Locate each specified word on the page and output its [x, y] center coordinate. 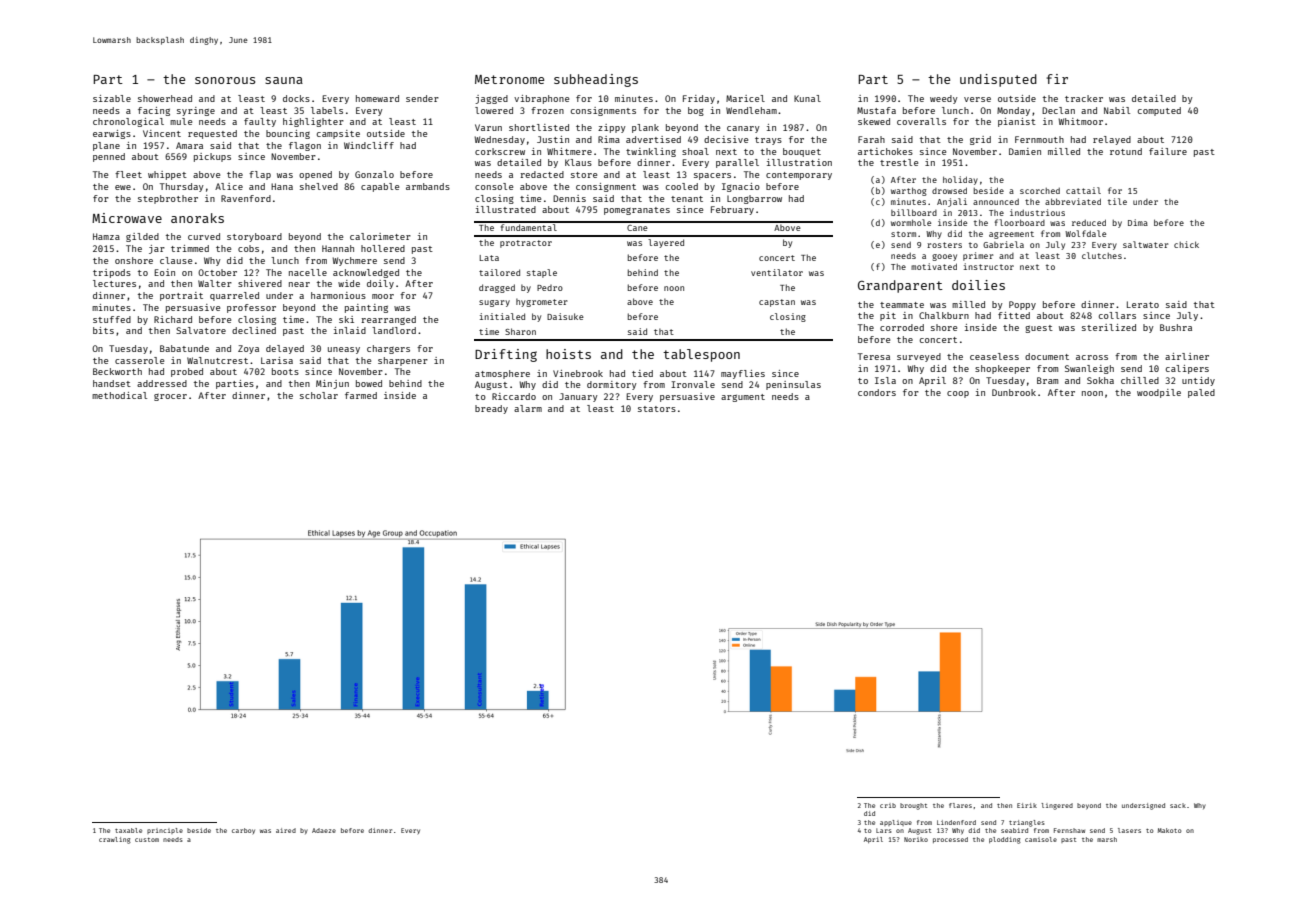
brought [913, 806]
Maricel [745, 98]
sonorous [225, 80]
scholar [319, 395]
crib [888, 805]
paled [1201, 393]
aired [286, 830]
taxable [128, 830]
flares [960, 805]
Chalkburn [944, 315]
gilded [142, 237]
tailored [499, 272]
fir [1057, 79]
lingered [1057, 806]
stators [657, 409]
